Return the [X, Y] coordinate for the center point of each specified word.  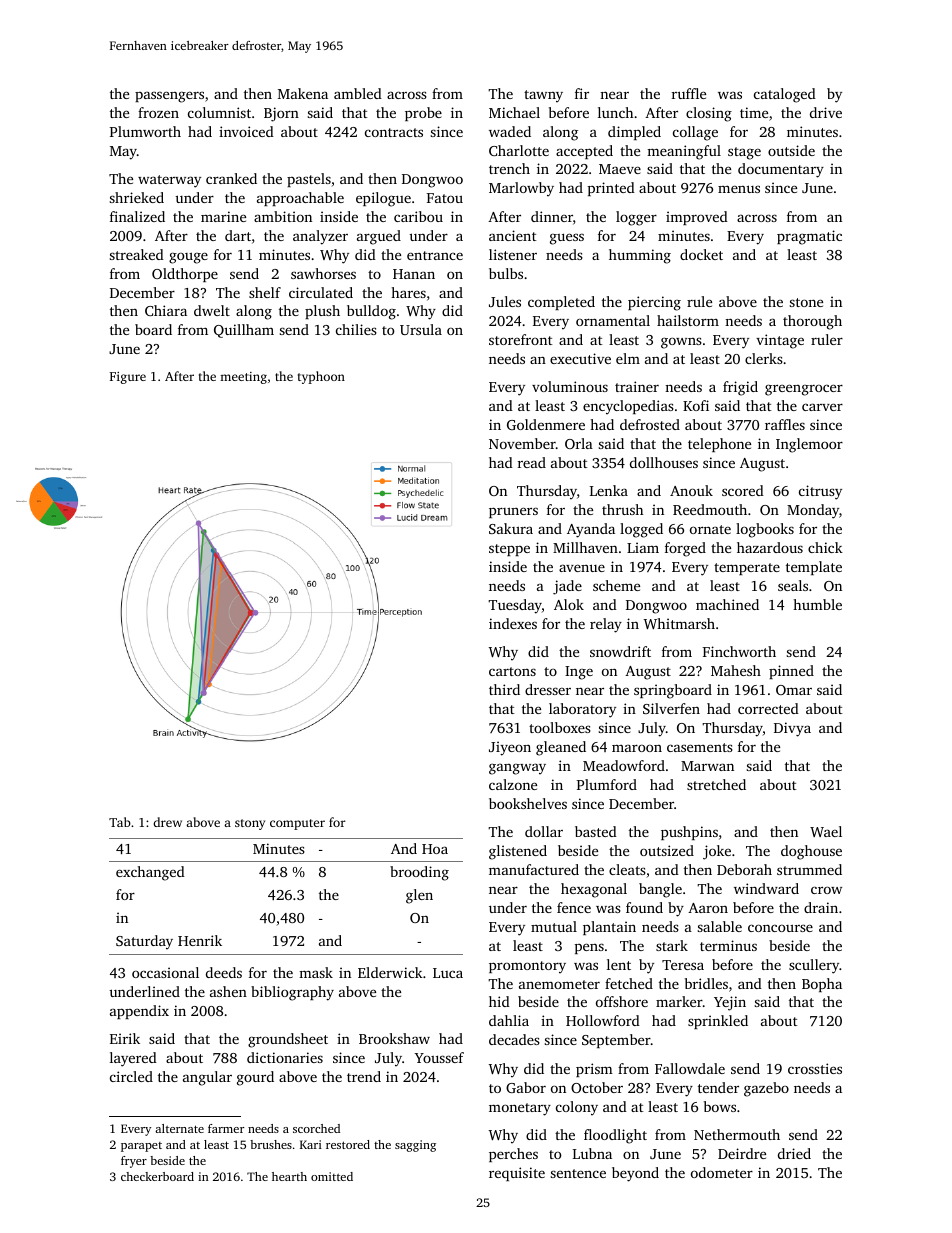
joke [717, 852]
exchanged [150, 873]
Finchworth [739, 651]
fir [582, 93]
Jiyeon [510, 748]
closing [709, 114]
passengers [169, 97]
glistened [518, 852]
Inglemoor [809, 445]
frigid [740, 388]
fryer [134, 1162]
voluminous [570, 386]
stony [250, 824]
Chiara [166, 310]
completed [561, 303]
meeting [243, 378]
